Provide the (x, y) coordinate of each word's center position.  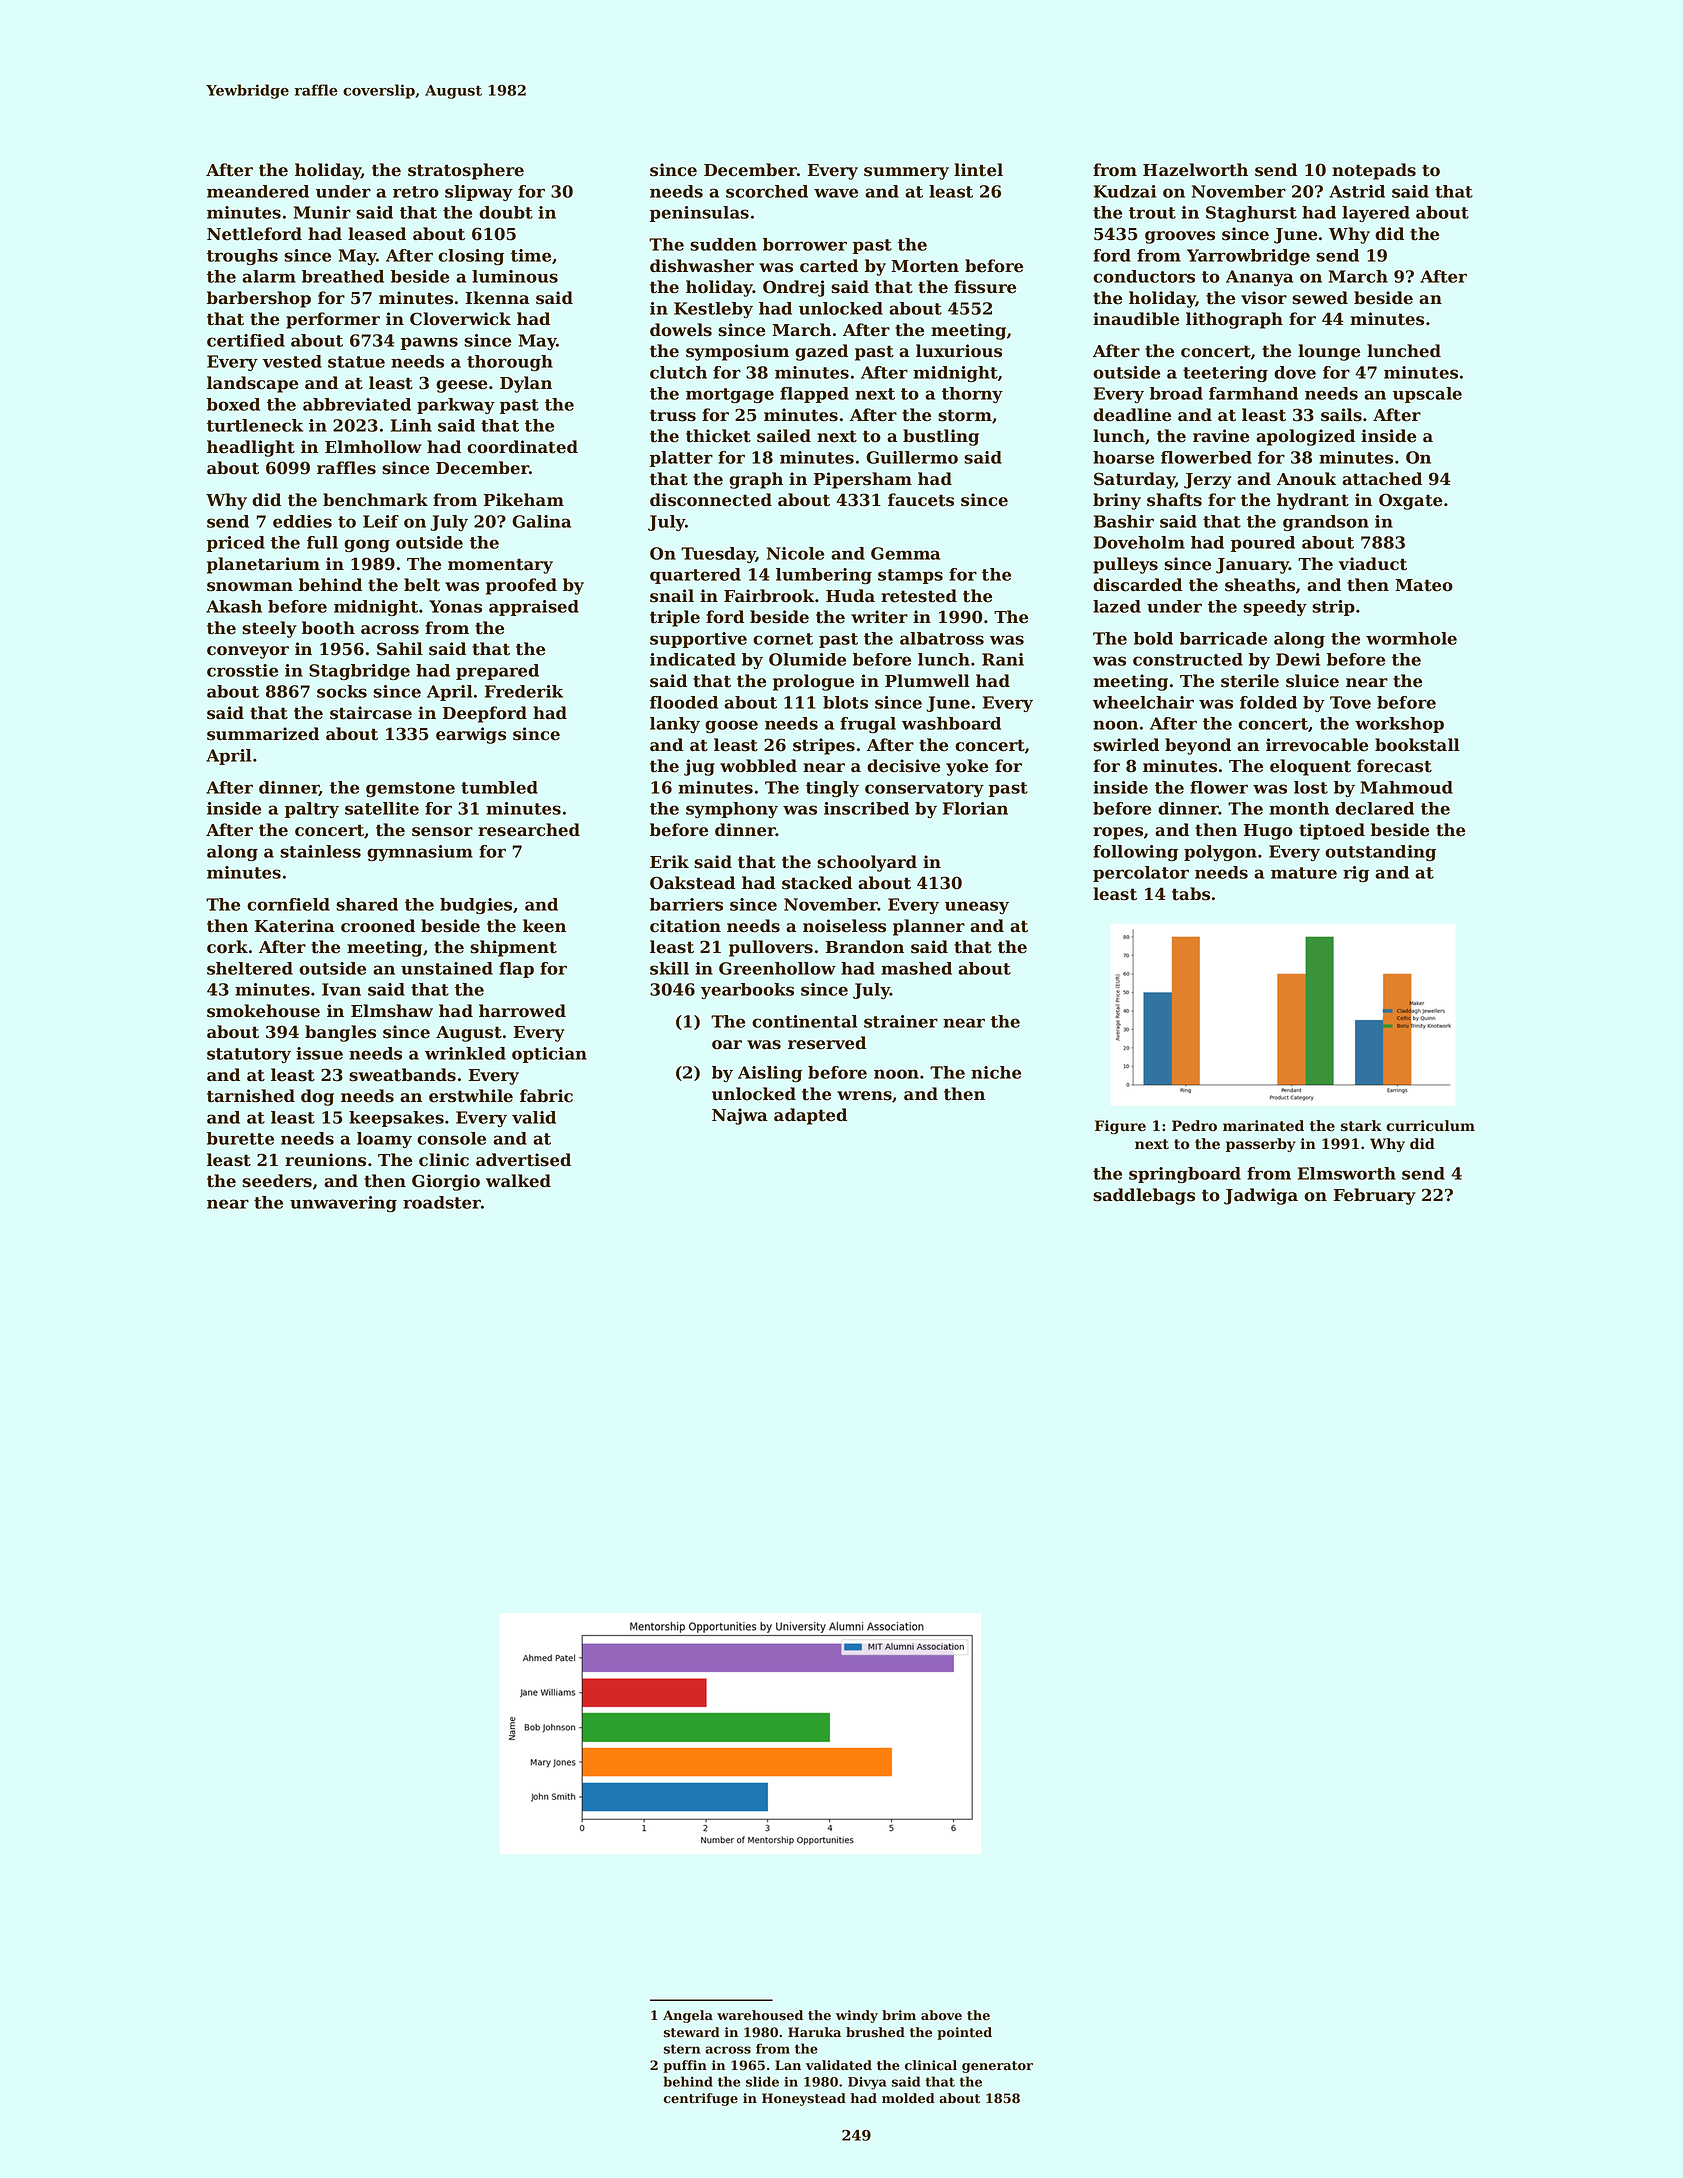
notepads (1374, 171)
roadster (442, 1202)
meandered (258, 191)
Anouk (1306, 479)
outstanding (1380, 853)
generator (997, 2067)
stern (682, 2049)
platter (681, 459)
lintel (978, 170)
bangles (340, 1033)
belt (422, 585)
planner (929, 927)
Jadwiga (1261, 1196)
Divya (867, 2083)
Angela (688, 2016)
